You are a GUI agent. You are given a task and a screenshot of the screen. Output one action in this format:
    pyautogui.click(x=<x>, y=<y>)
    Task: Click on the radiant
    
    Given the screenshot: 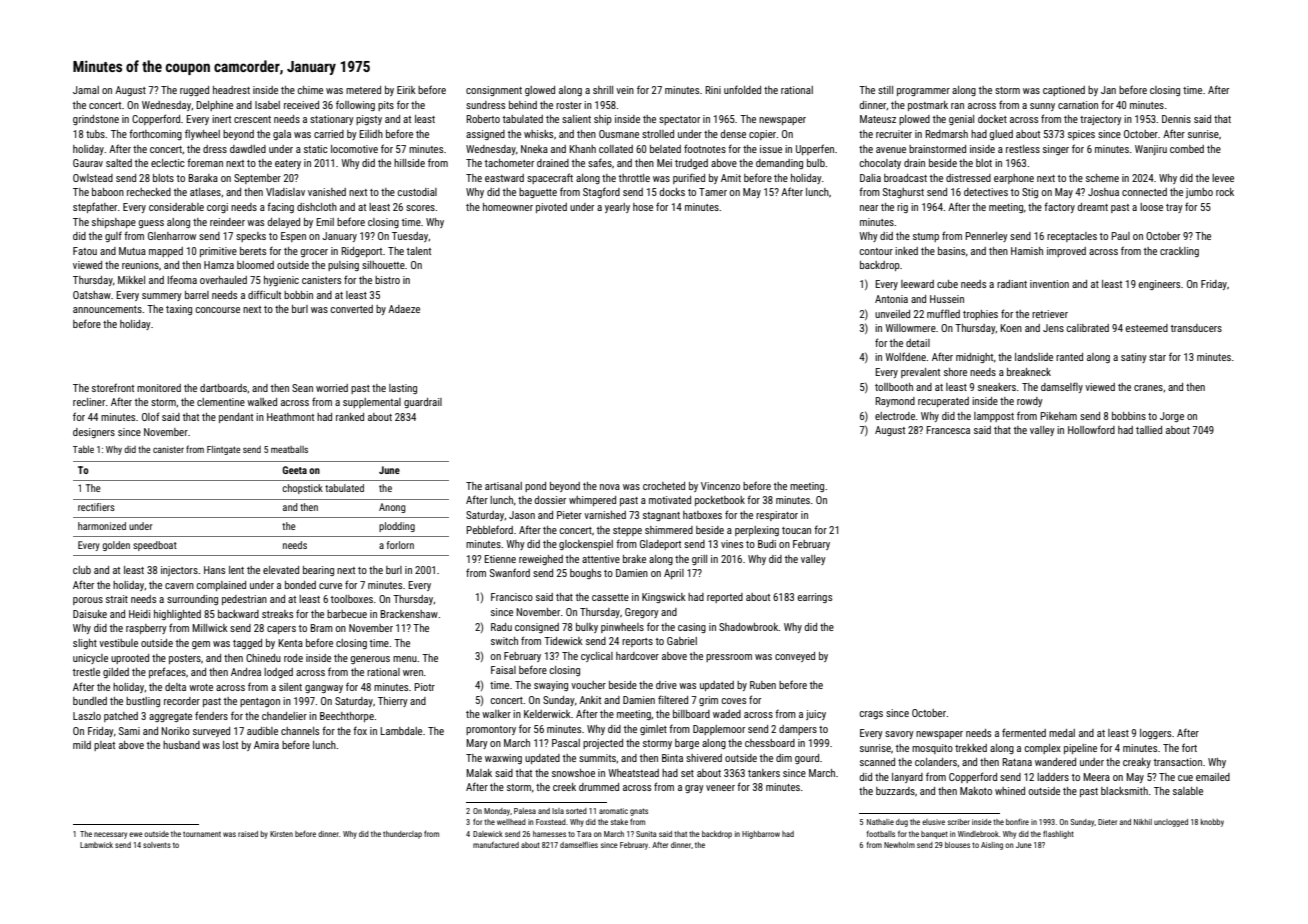 What is the action you would take?
    pyautogui.click(x=1012, y=284)
